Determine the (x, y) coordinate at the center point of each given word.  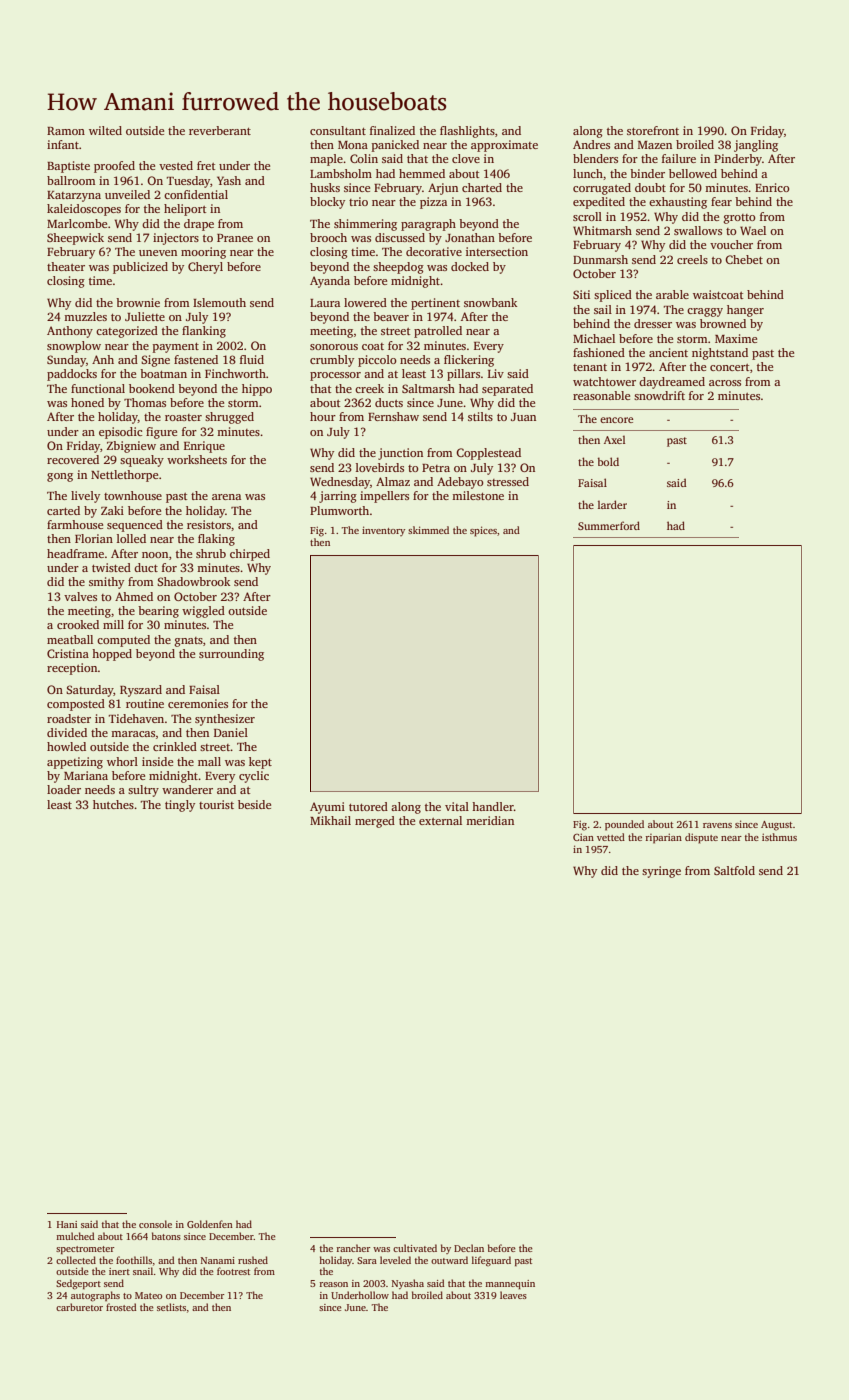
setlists (171, 1307)
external (440, 820)
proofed (114, 167)
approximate (504, 146)
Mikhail (330, 820)
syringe (661, 872)
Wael (753, 230)
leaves (513, 1295)
